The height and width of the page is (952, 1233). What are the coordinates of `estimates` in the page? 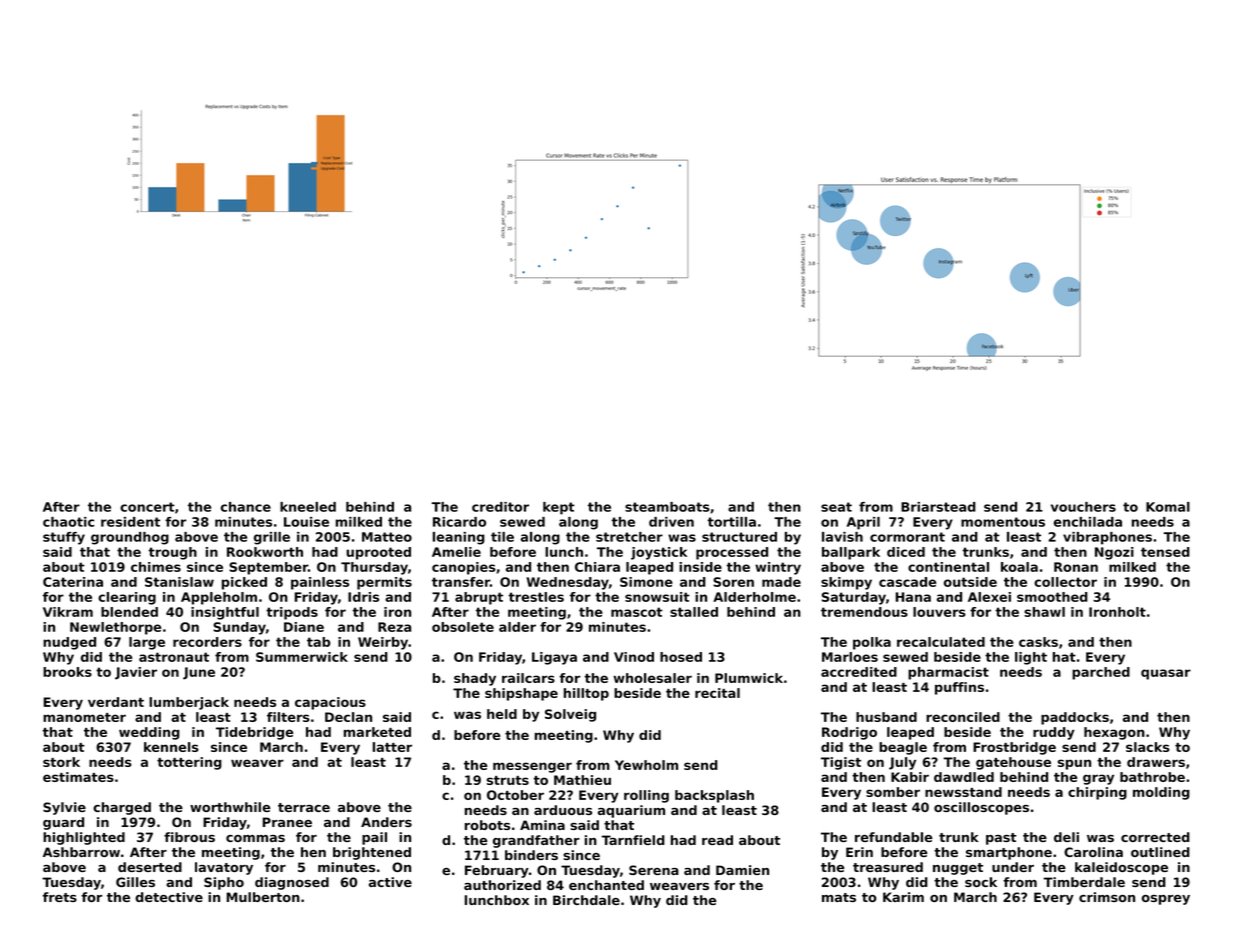 It's located at (78, 777).
